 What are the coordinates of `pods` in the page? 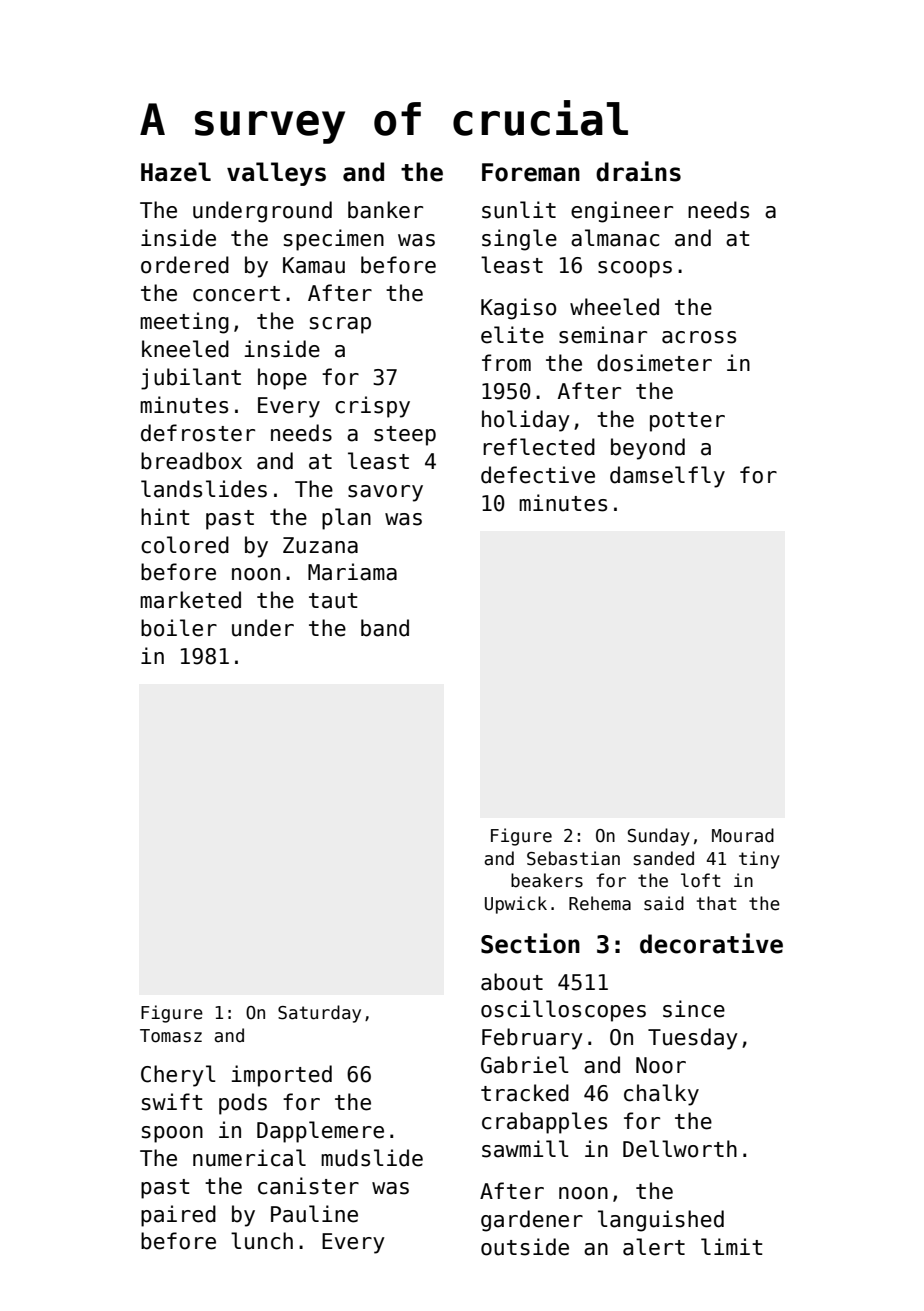 It's located at (243, 1104).
